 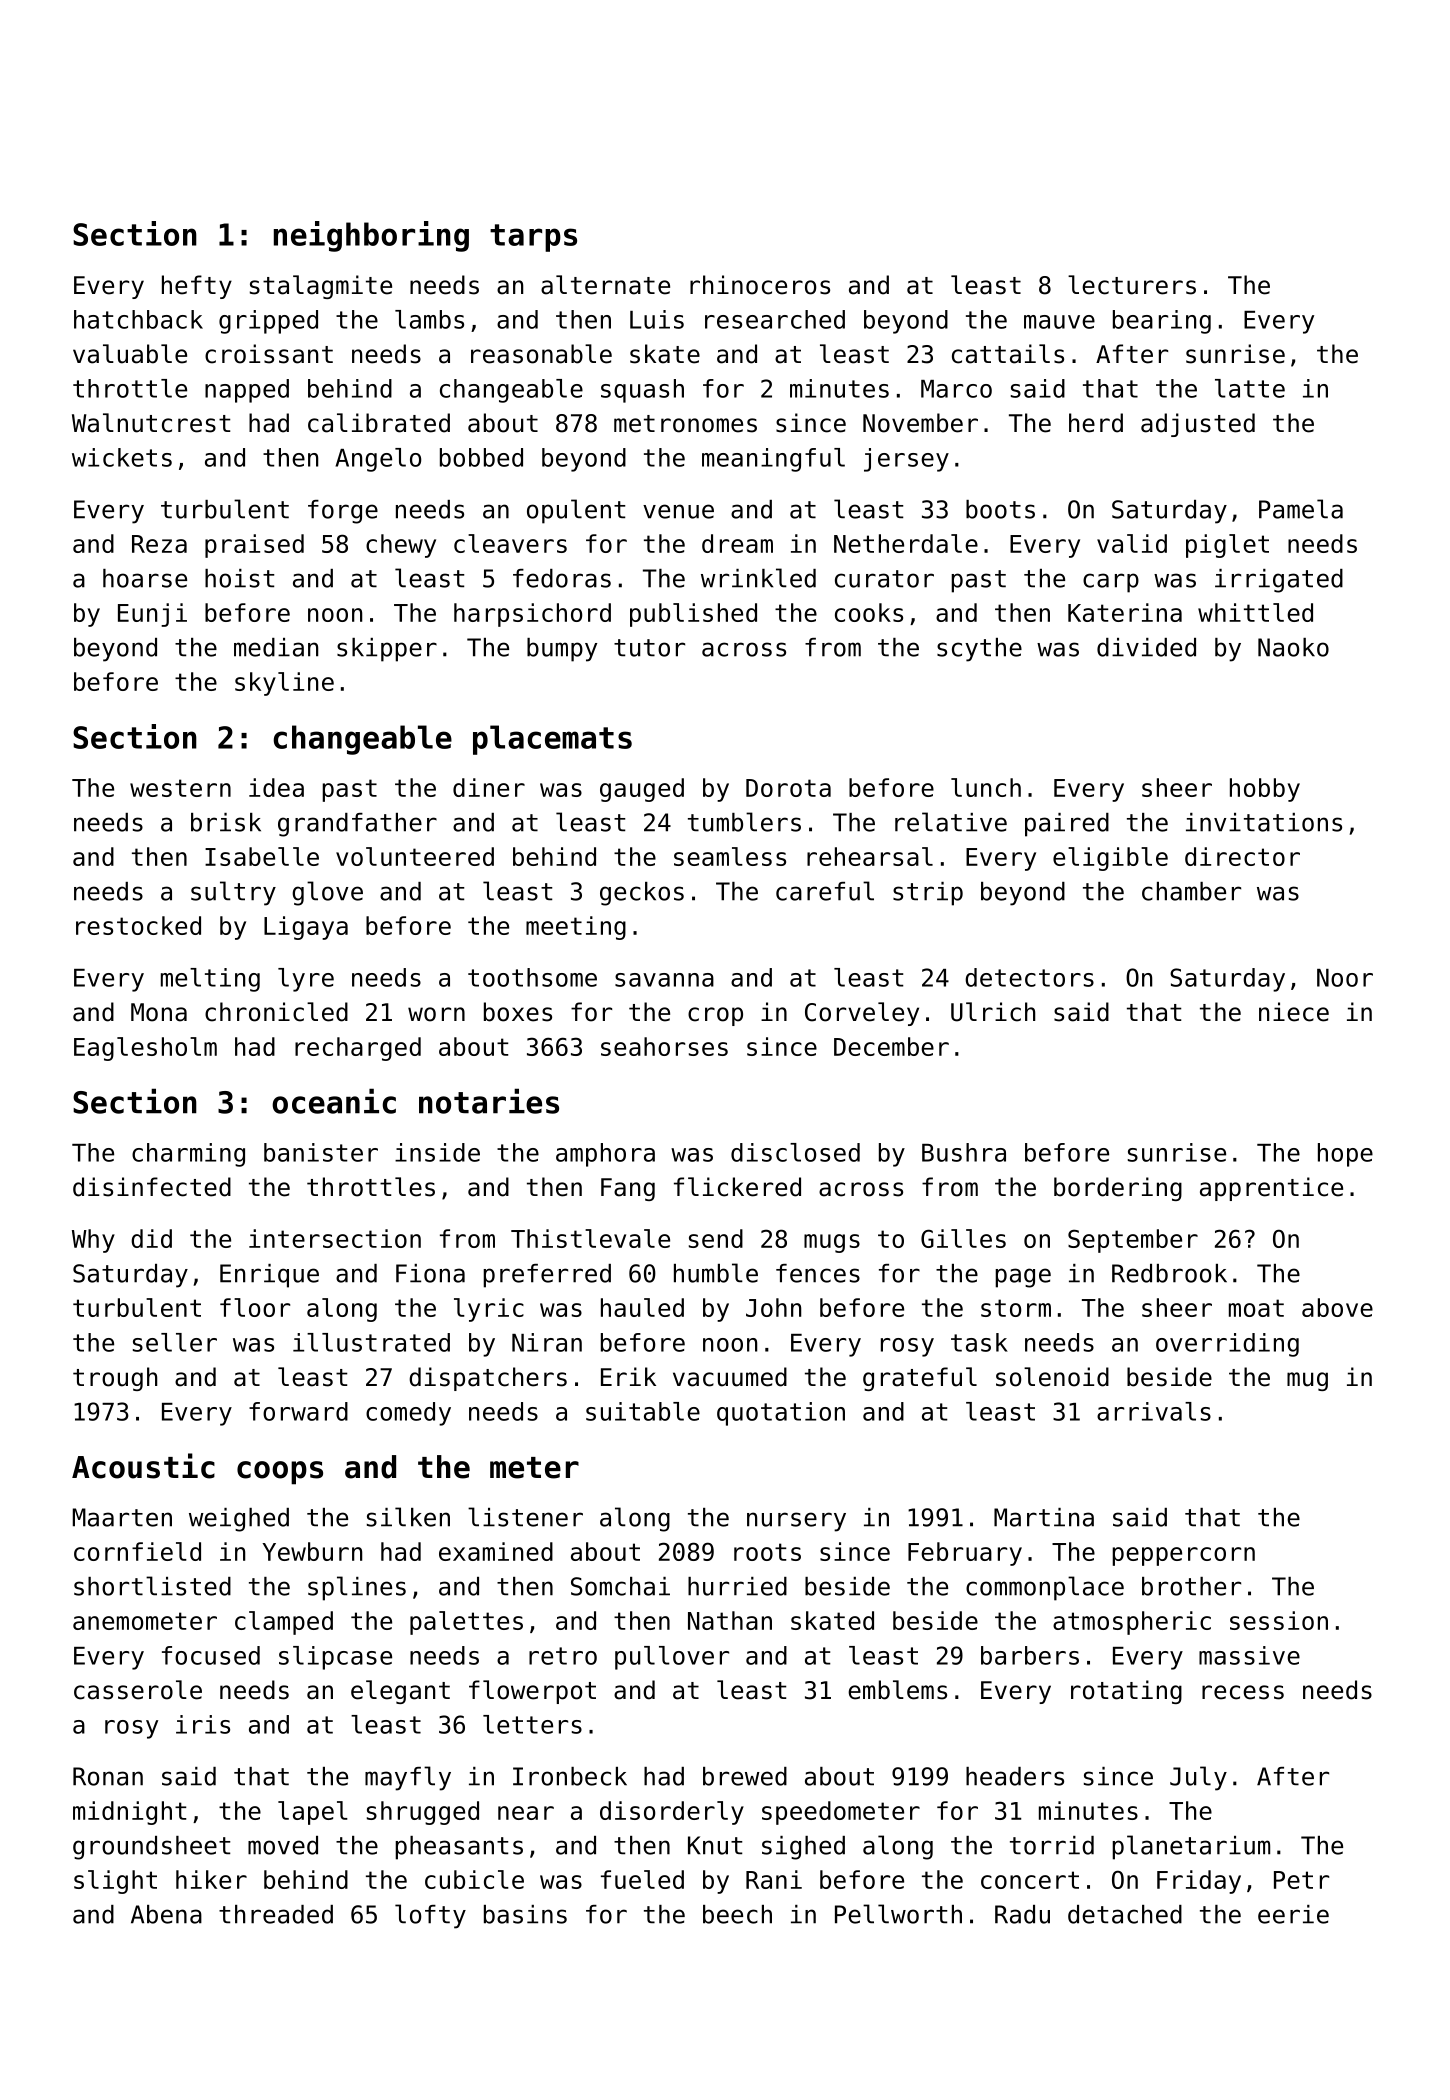 What do you see at coordinates (1000, 509) in the image?
I see `boots` at bounding box center [1000, 509].
